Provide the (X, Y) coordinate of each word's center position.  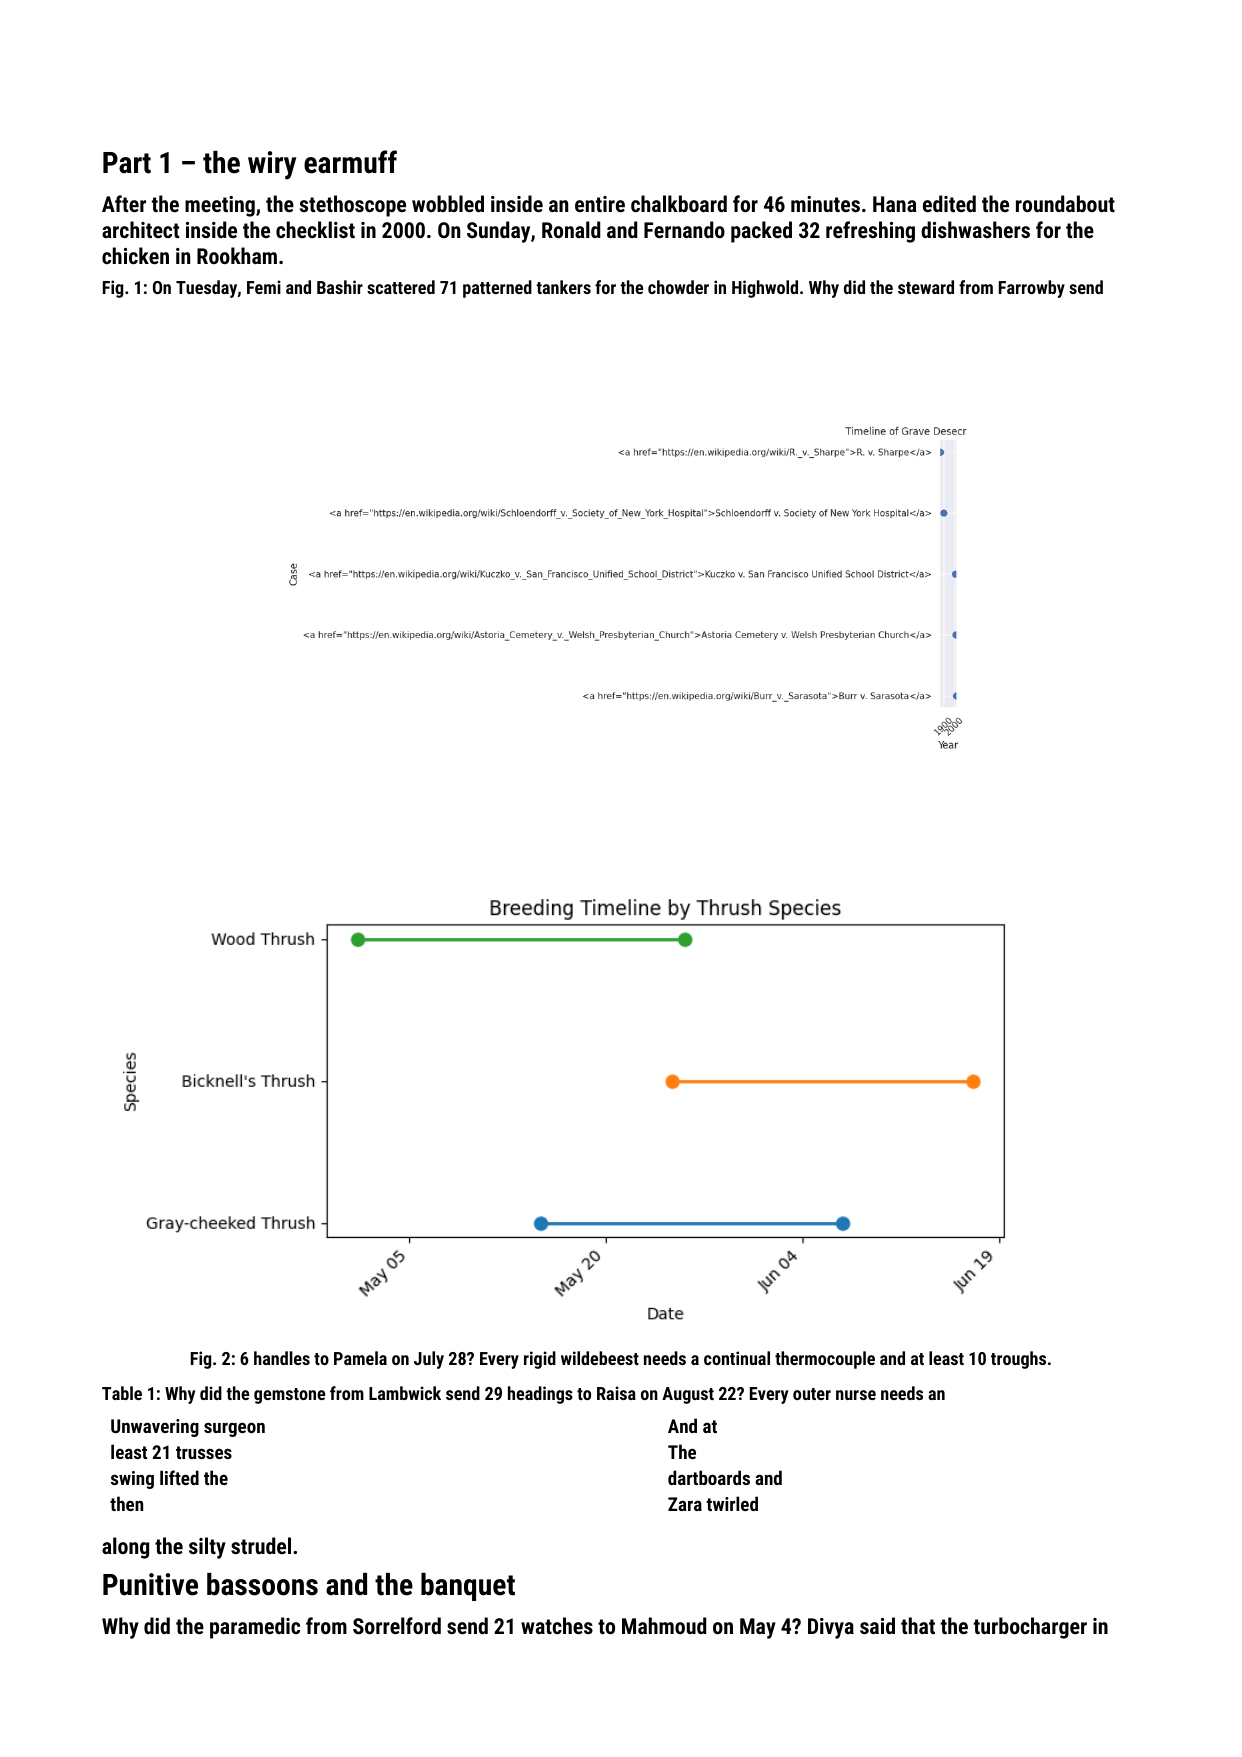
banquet (468, 1587)
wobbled (448, 203)
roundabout (1065, 203)
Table (122, 1393)
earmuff (350, 162)
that (918, 1625)
